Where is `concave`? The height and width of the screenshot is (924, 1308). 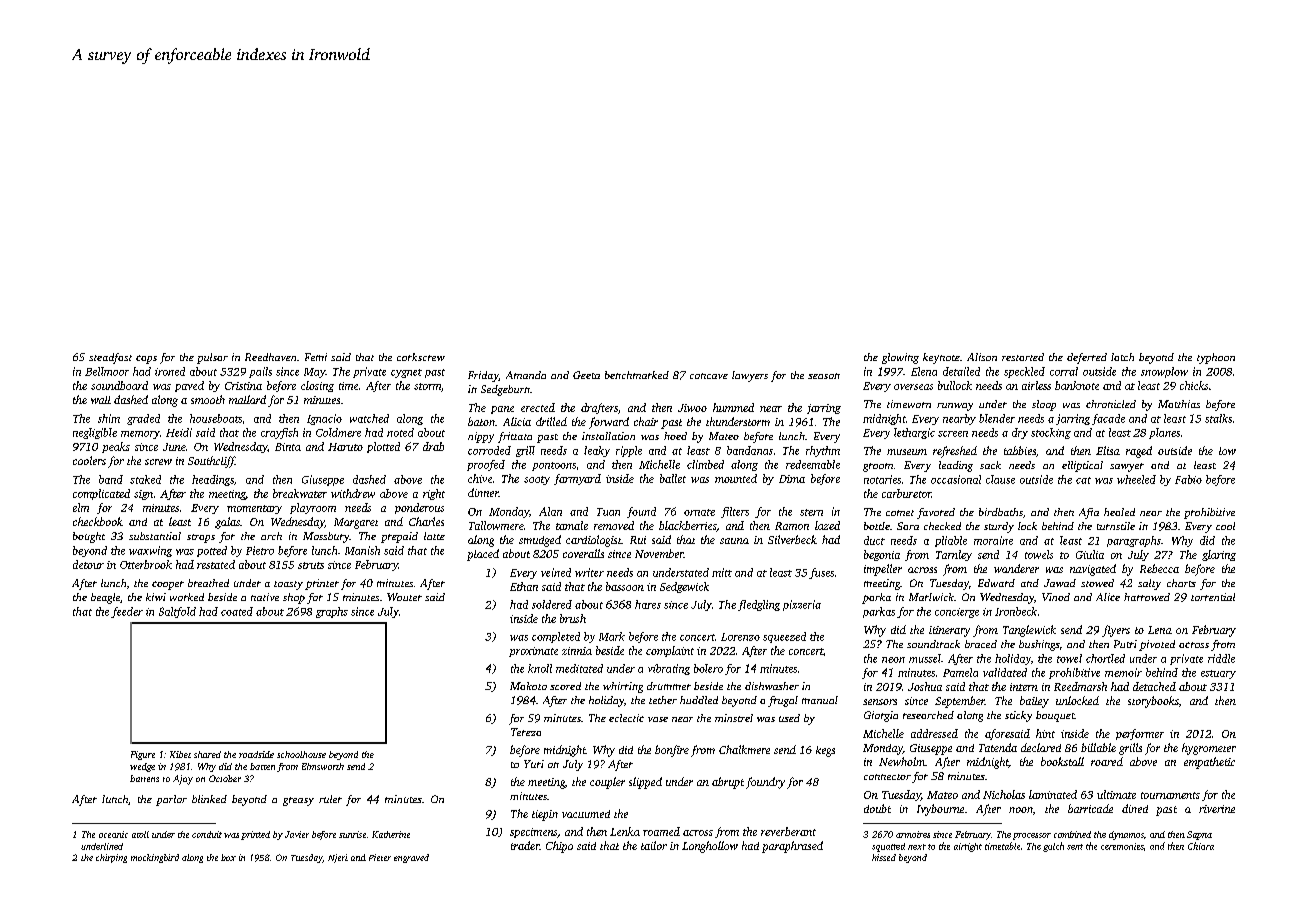 concave is located at coordinates (709, 376).
